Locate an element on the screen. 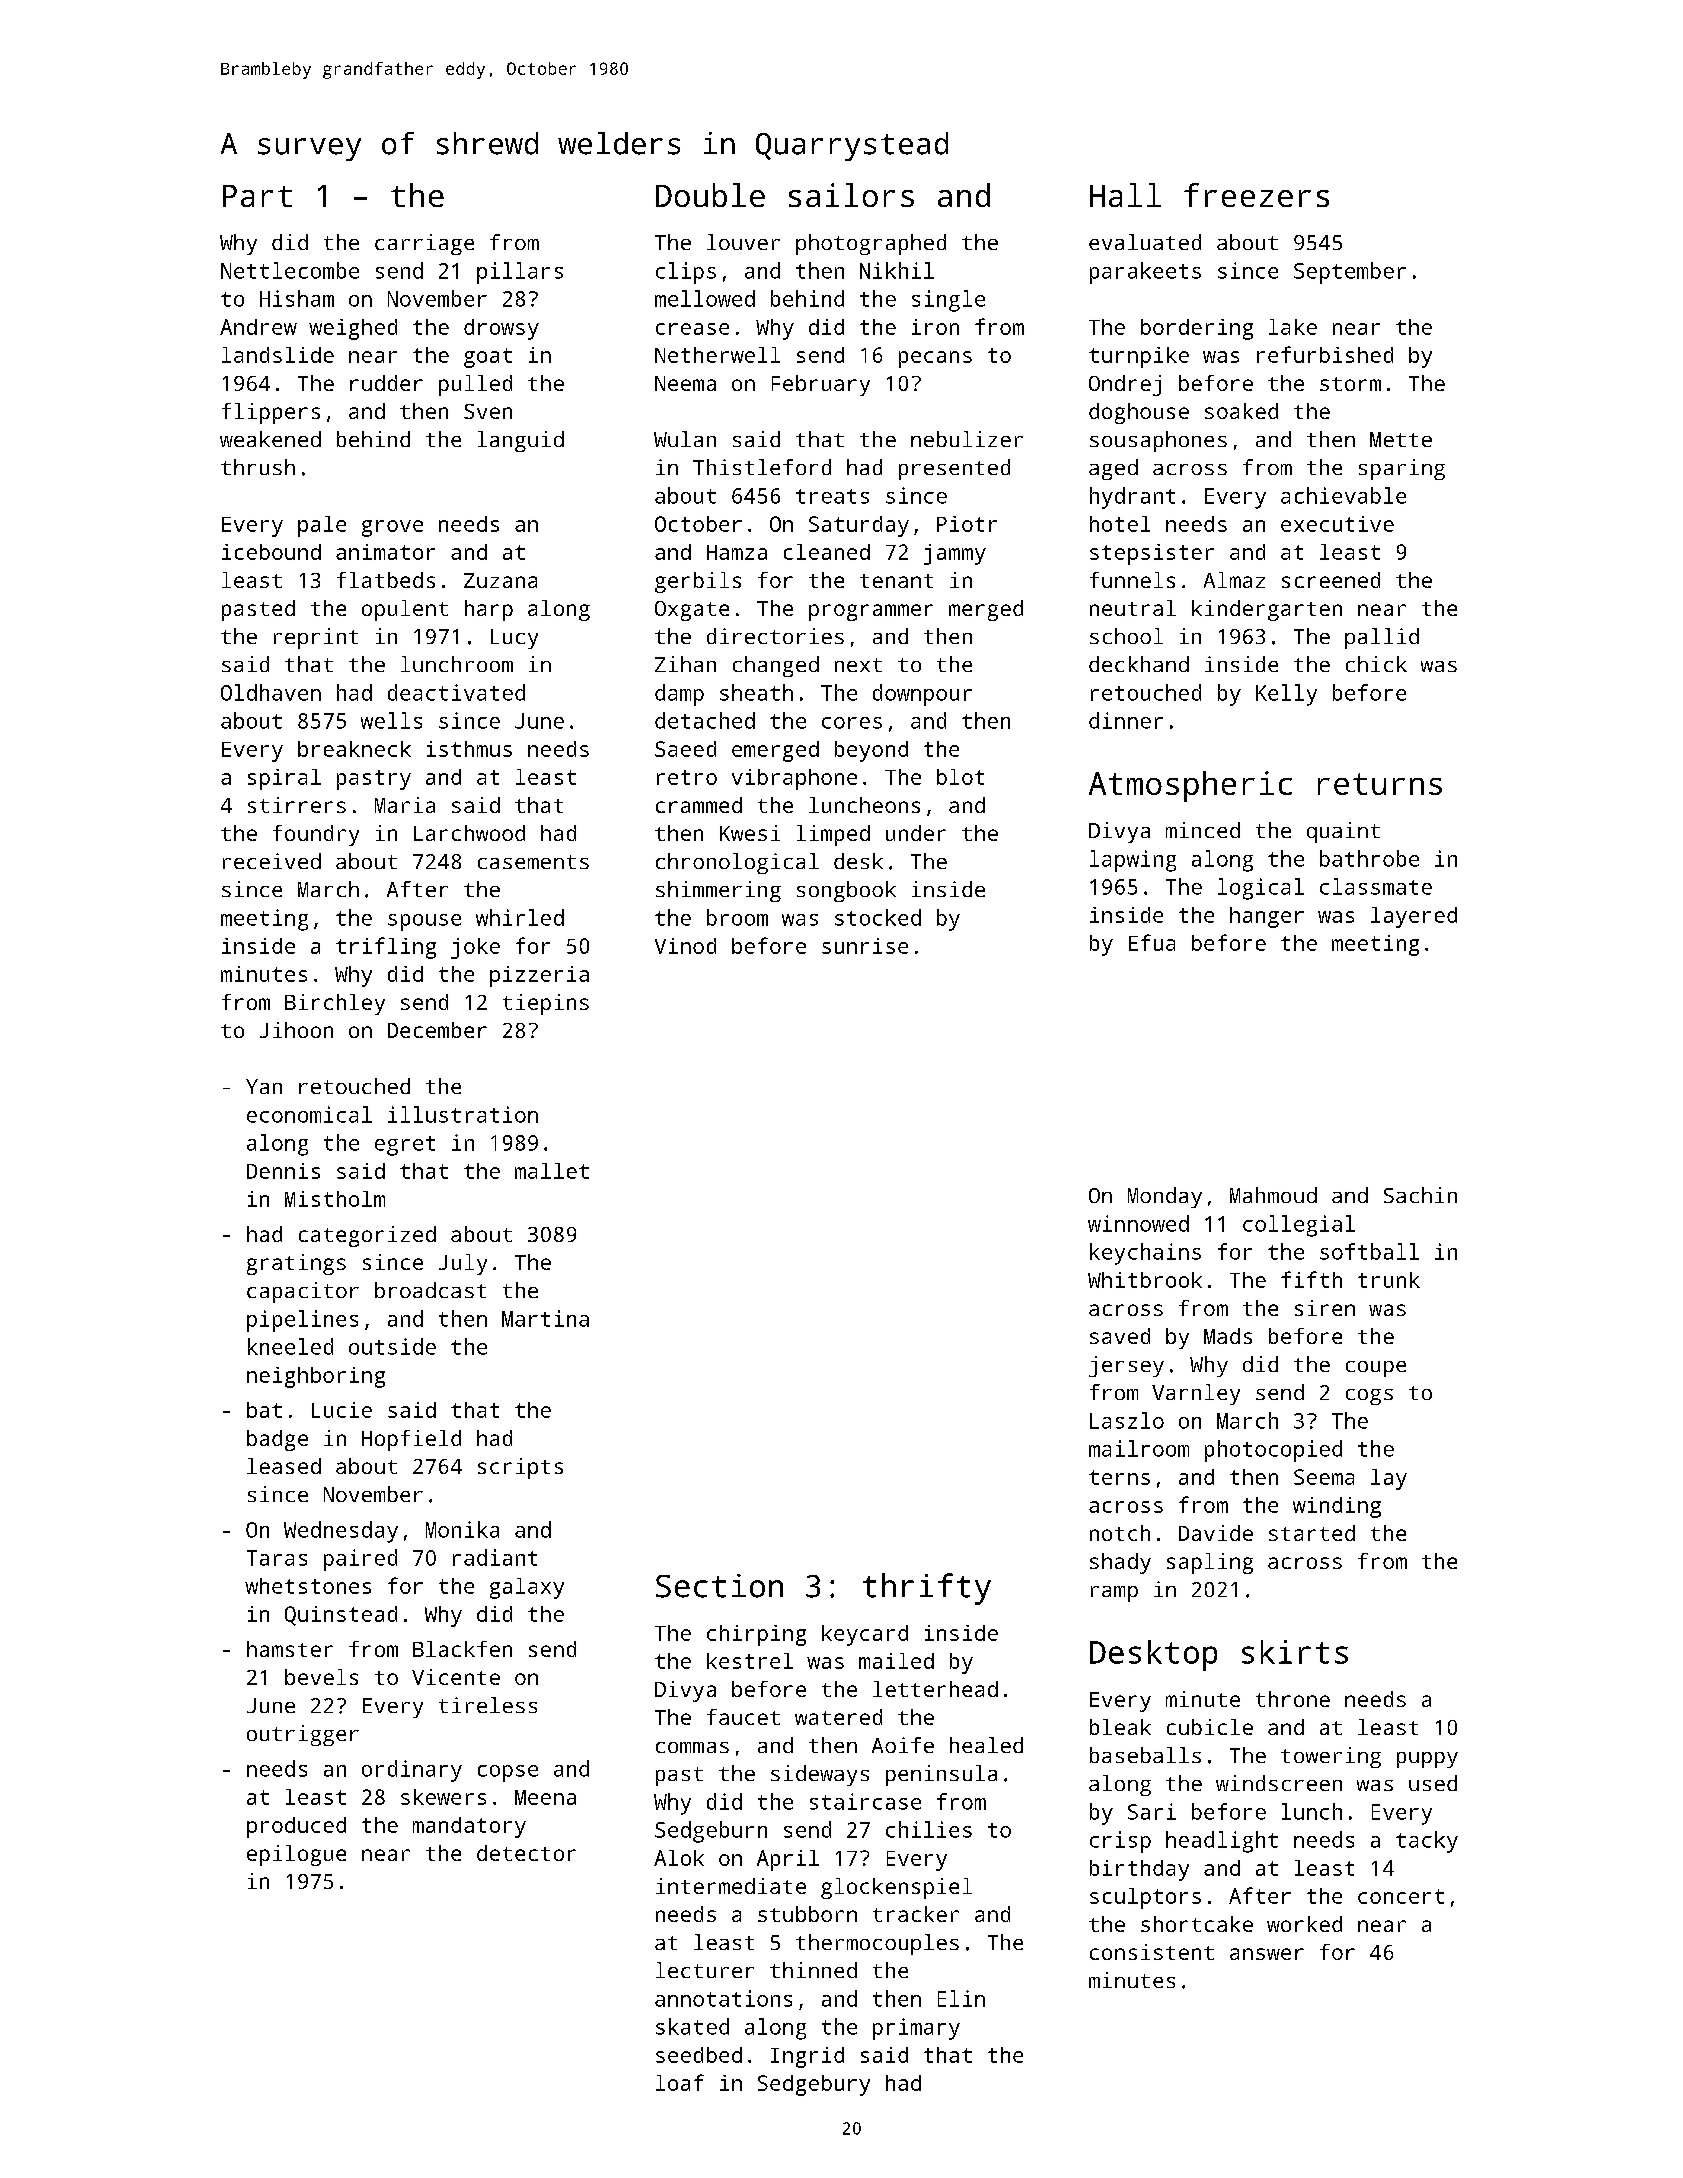 This screenshot has width=1683, height=2178. trifling is located at coordinates (386, 948).
